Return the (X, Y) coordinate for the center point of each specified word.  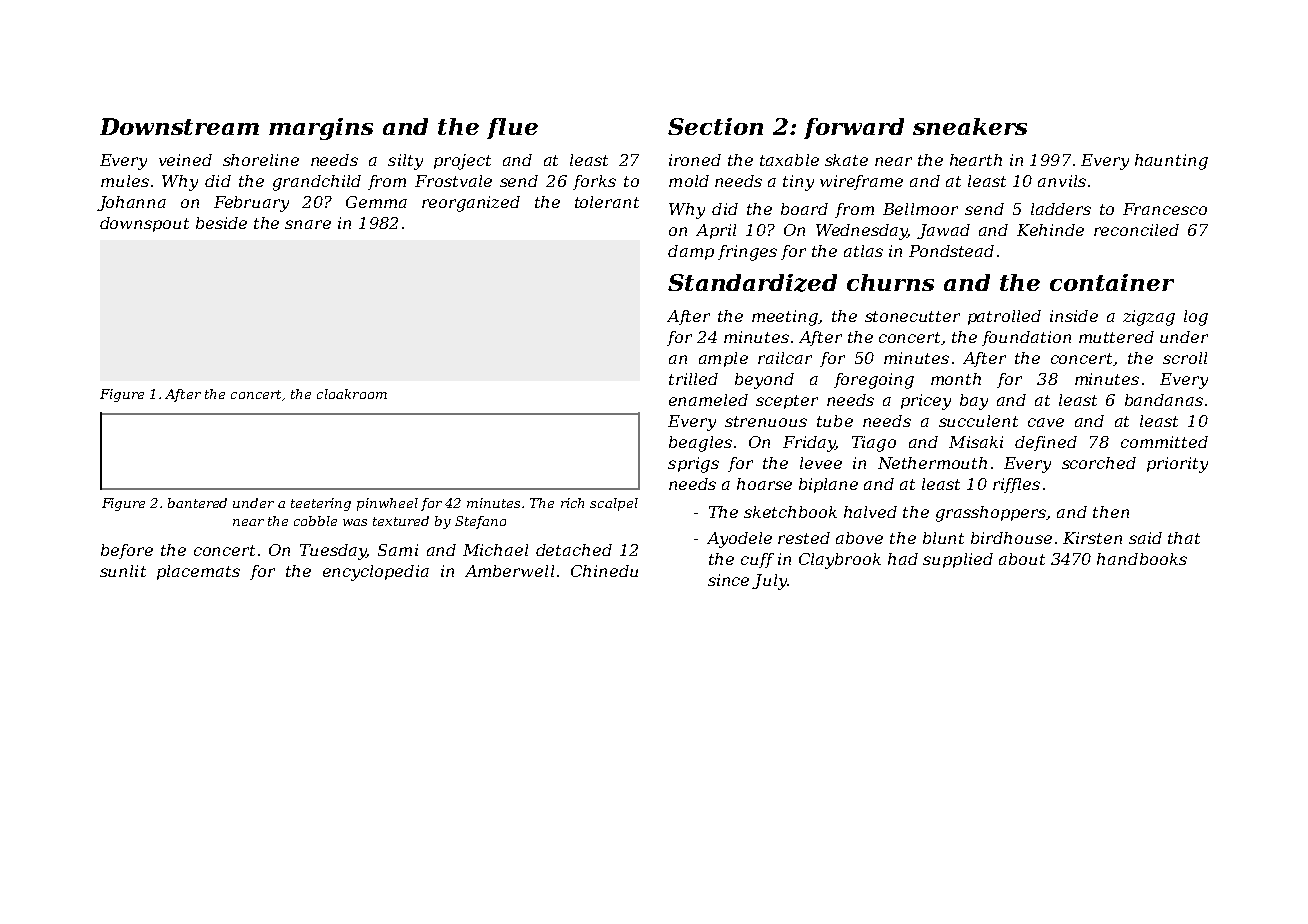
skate (846, 160)
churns (890, 282)
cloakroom (352, 394)
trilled (693, 379)
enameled (708, 400)
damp (691, 252)
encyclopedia (376, 573)
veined (185, 160)
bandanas (1164, 400)
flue (512, 128)
